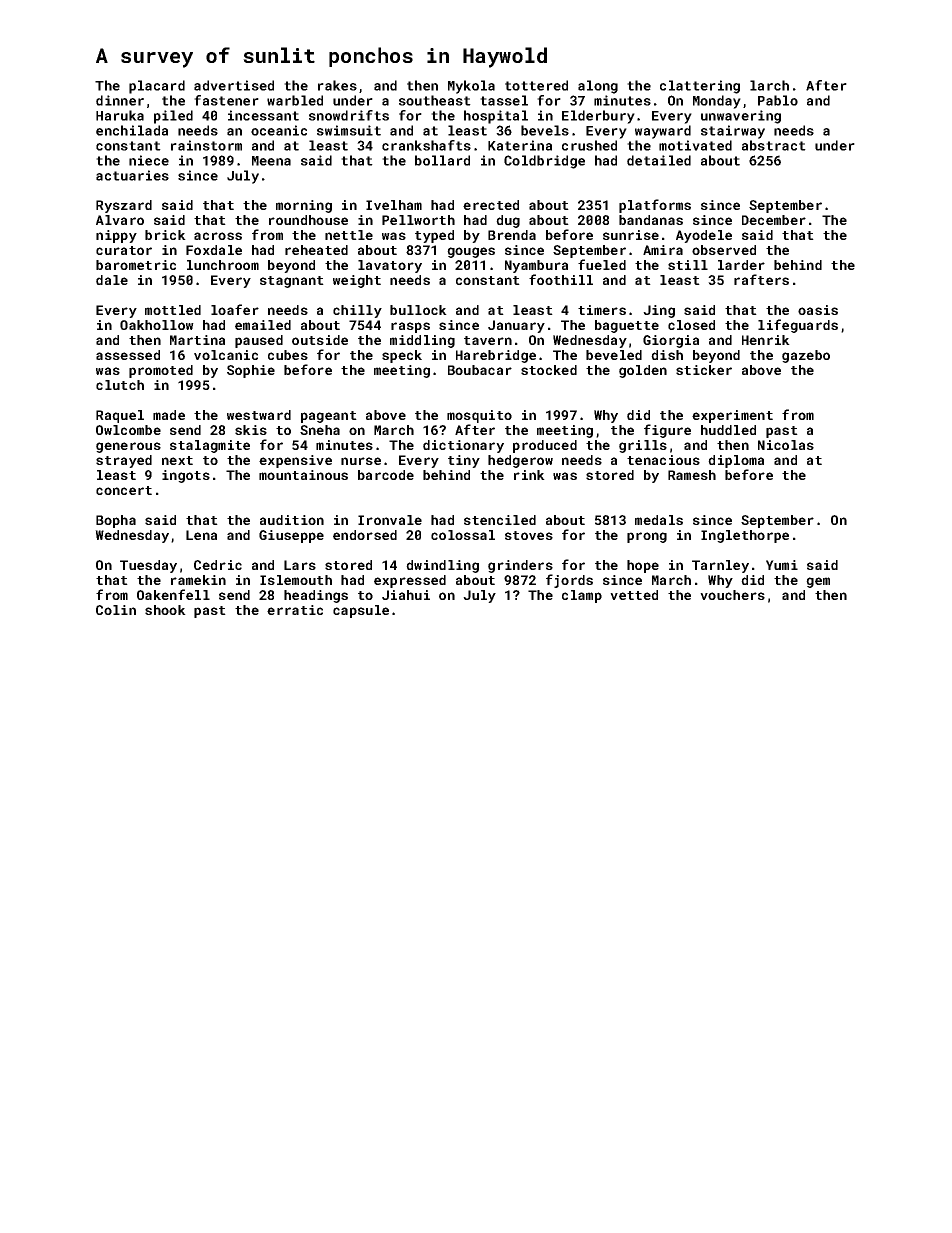  Describe the element at coordinates (251, 430) in the document. I see `skis` at that location.
